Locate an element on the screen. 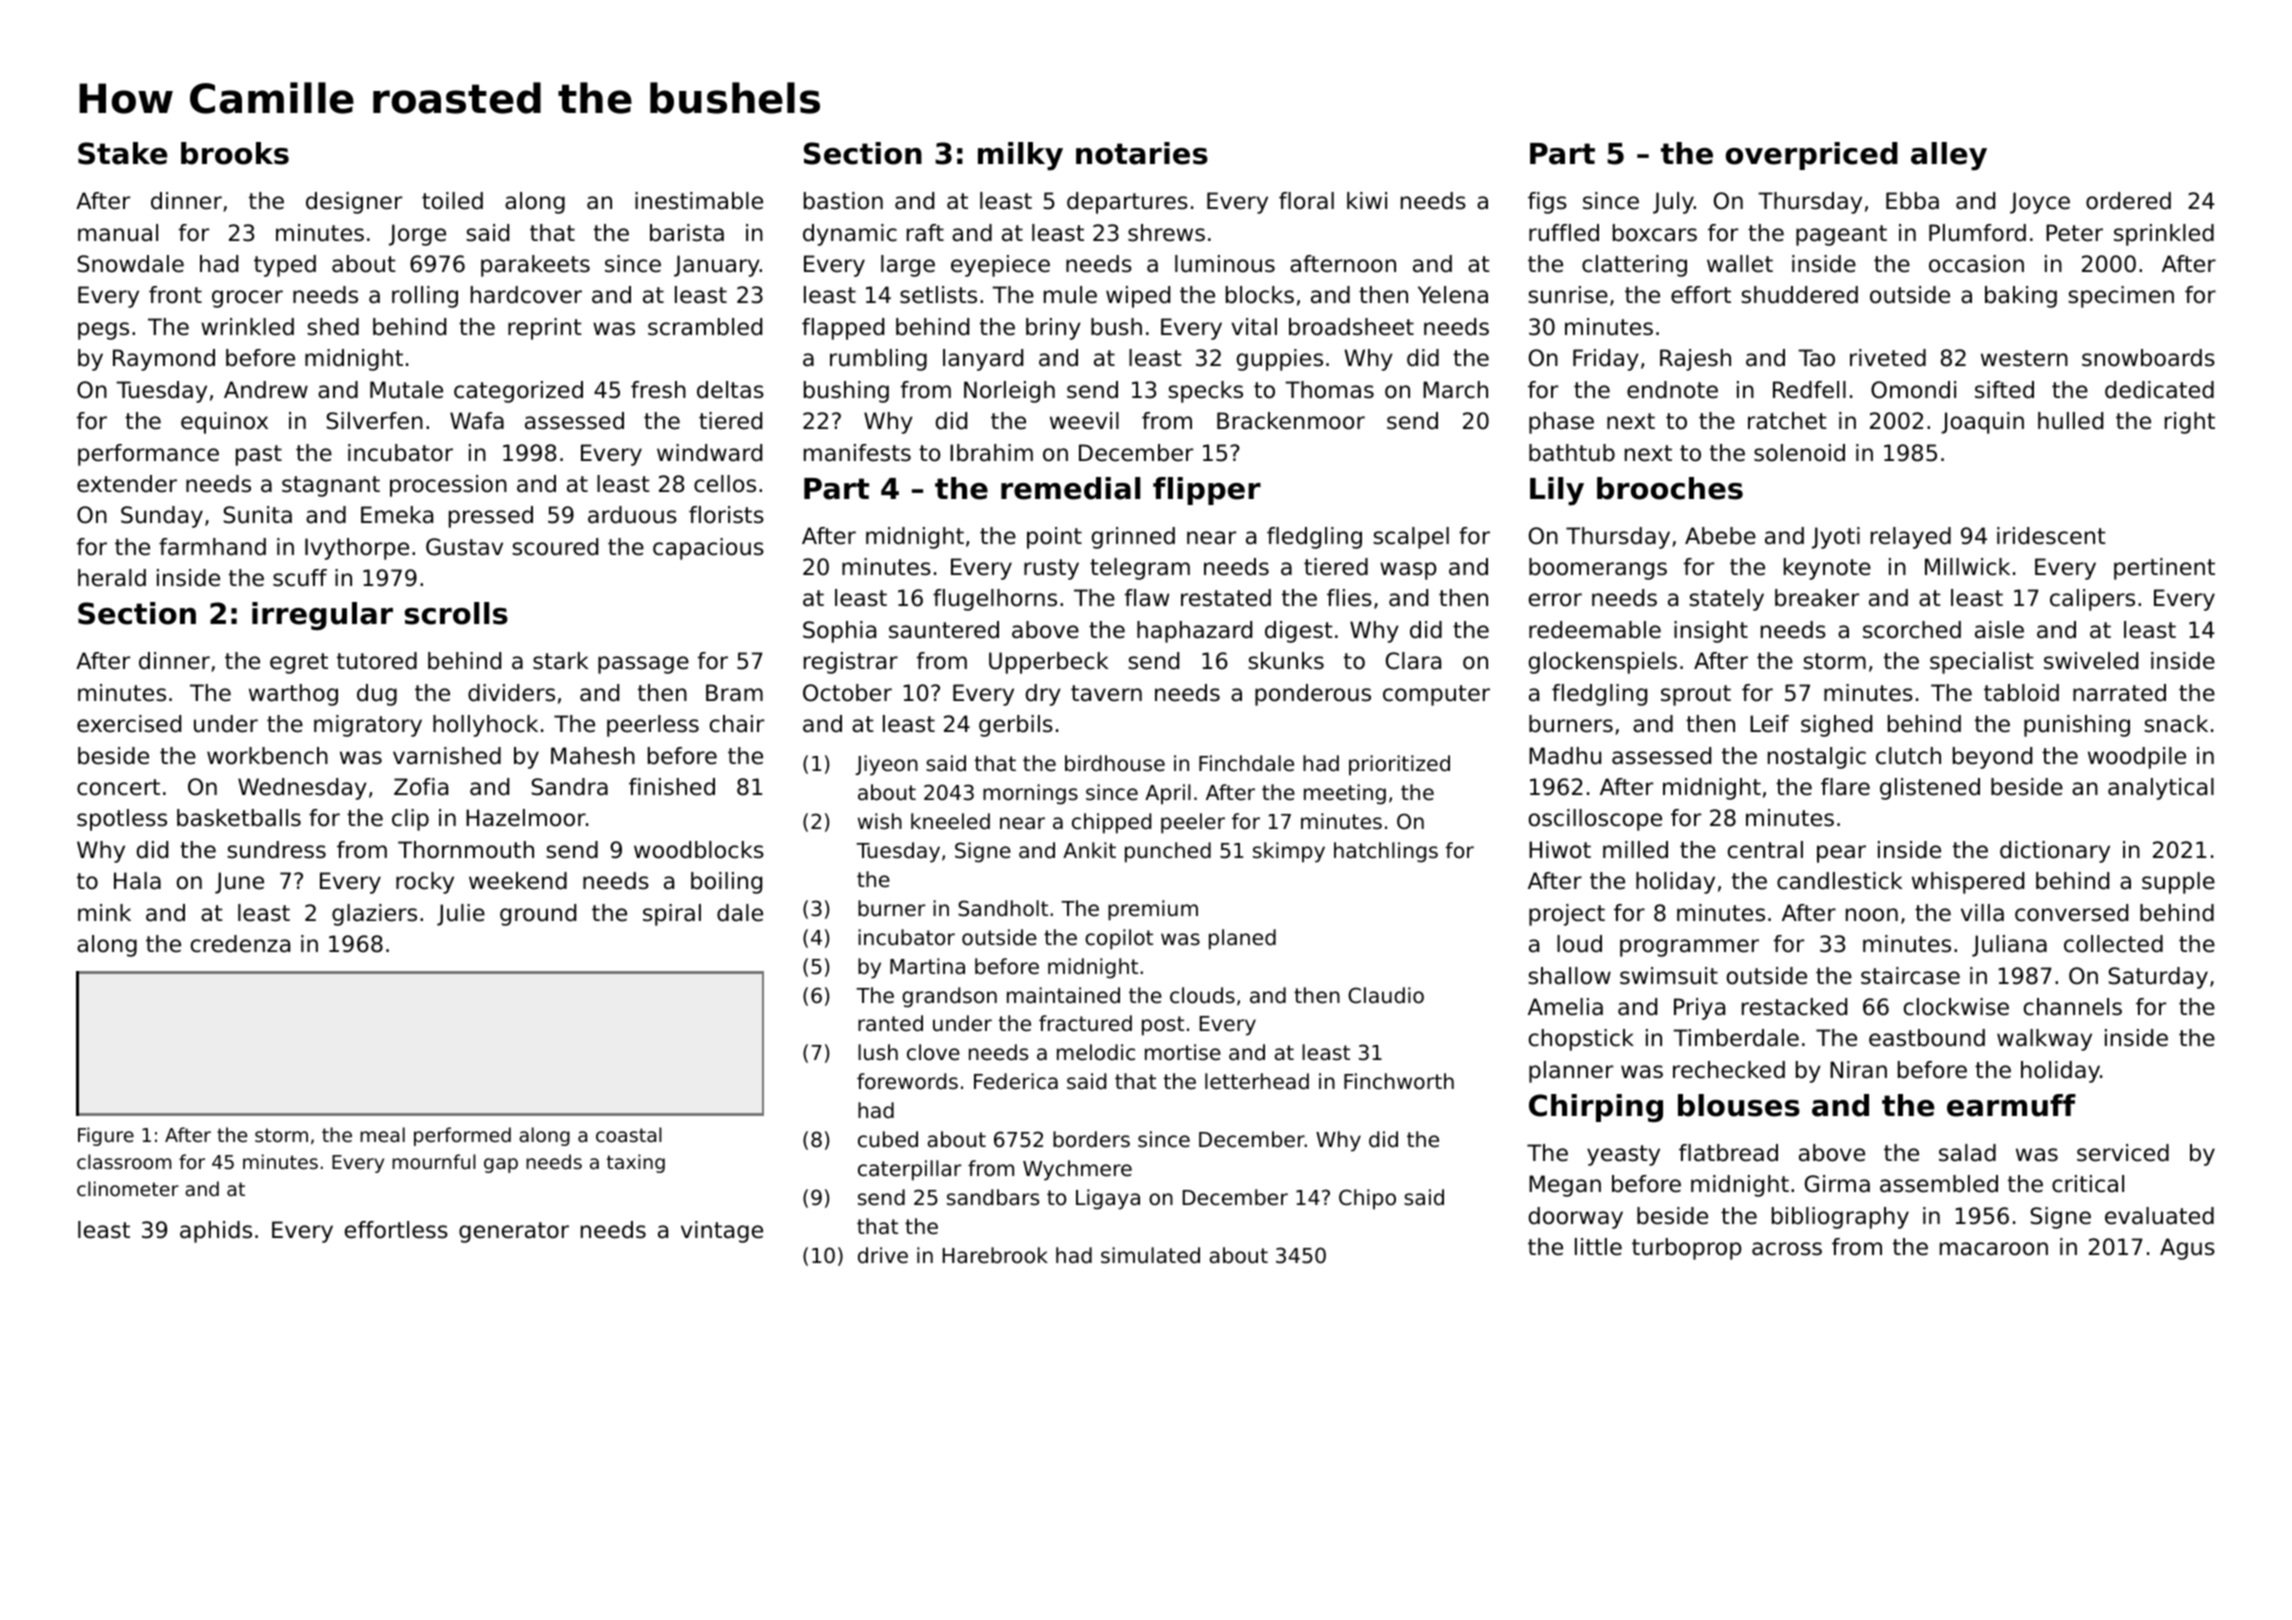 The height and width of the screenshot is (1620, 2292). Hala is located at coordinates (137, 881).
